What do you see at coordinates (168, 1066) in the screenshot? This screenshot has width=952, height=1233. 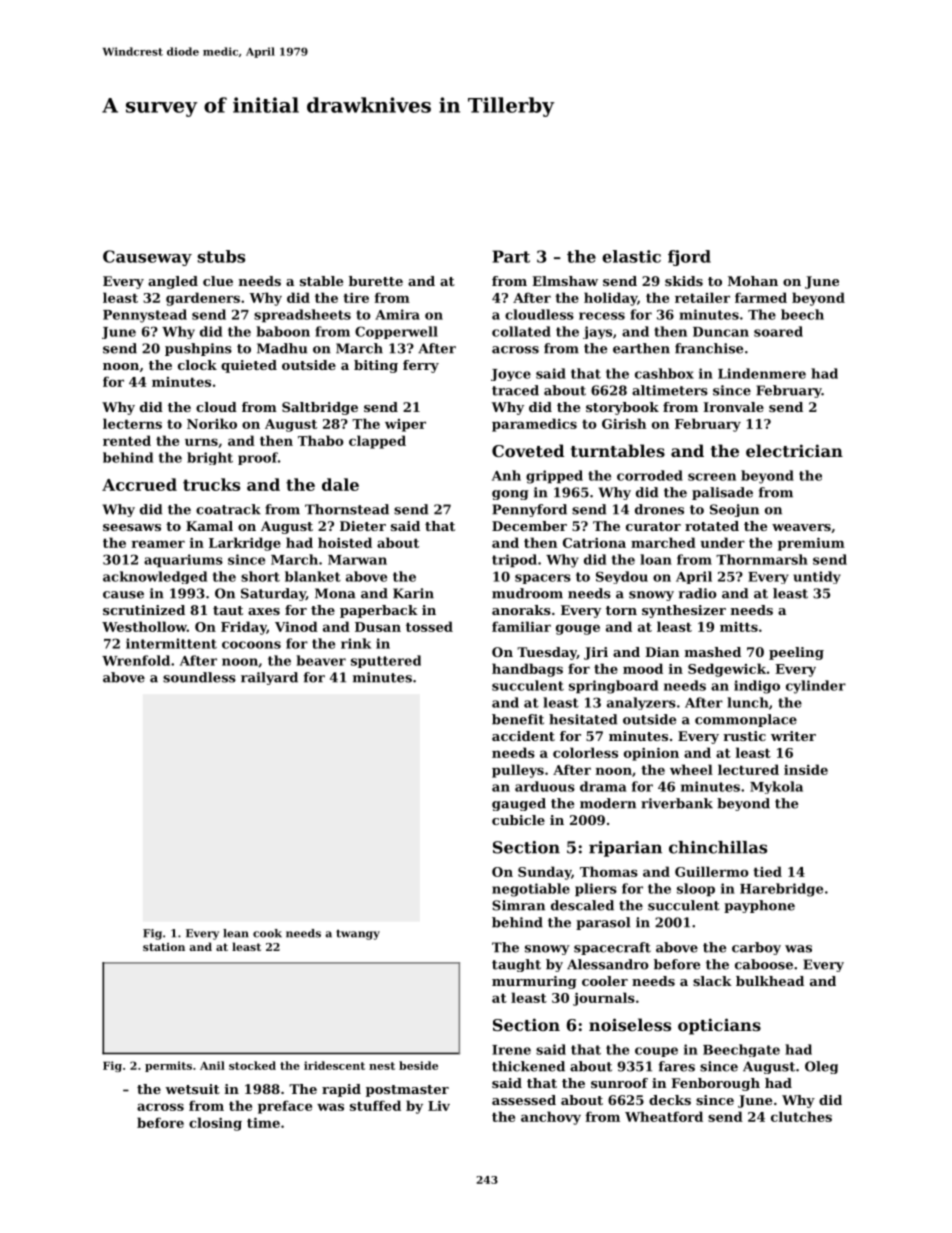 I see `permits` at bounding box center [168, 1066].
